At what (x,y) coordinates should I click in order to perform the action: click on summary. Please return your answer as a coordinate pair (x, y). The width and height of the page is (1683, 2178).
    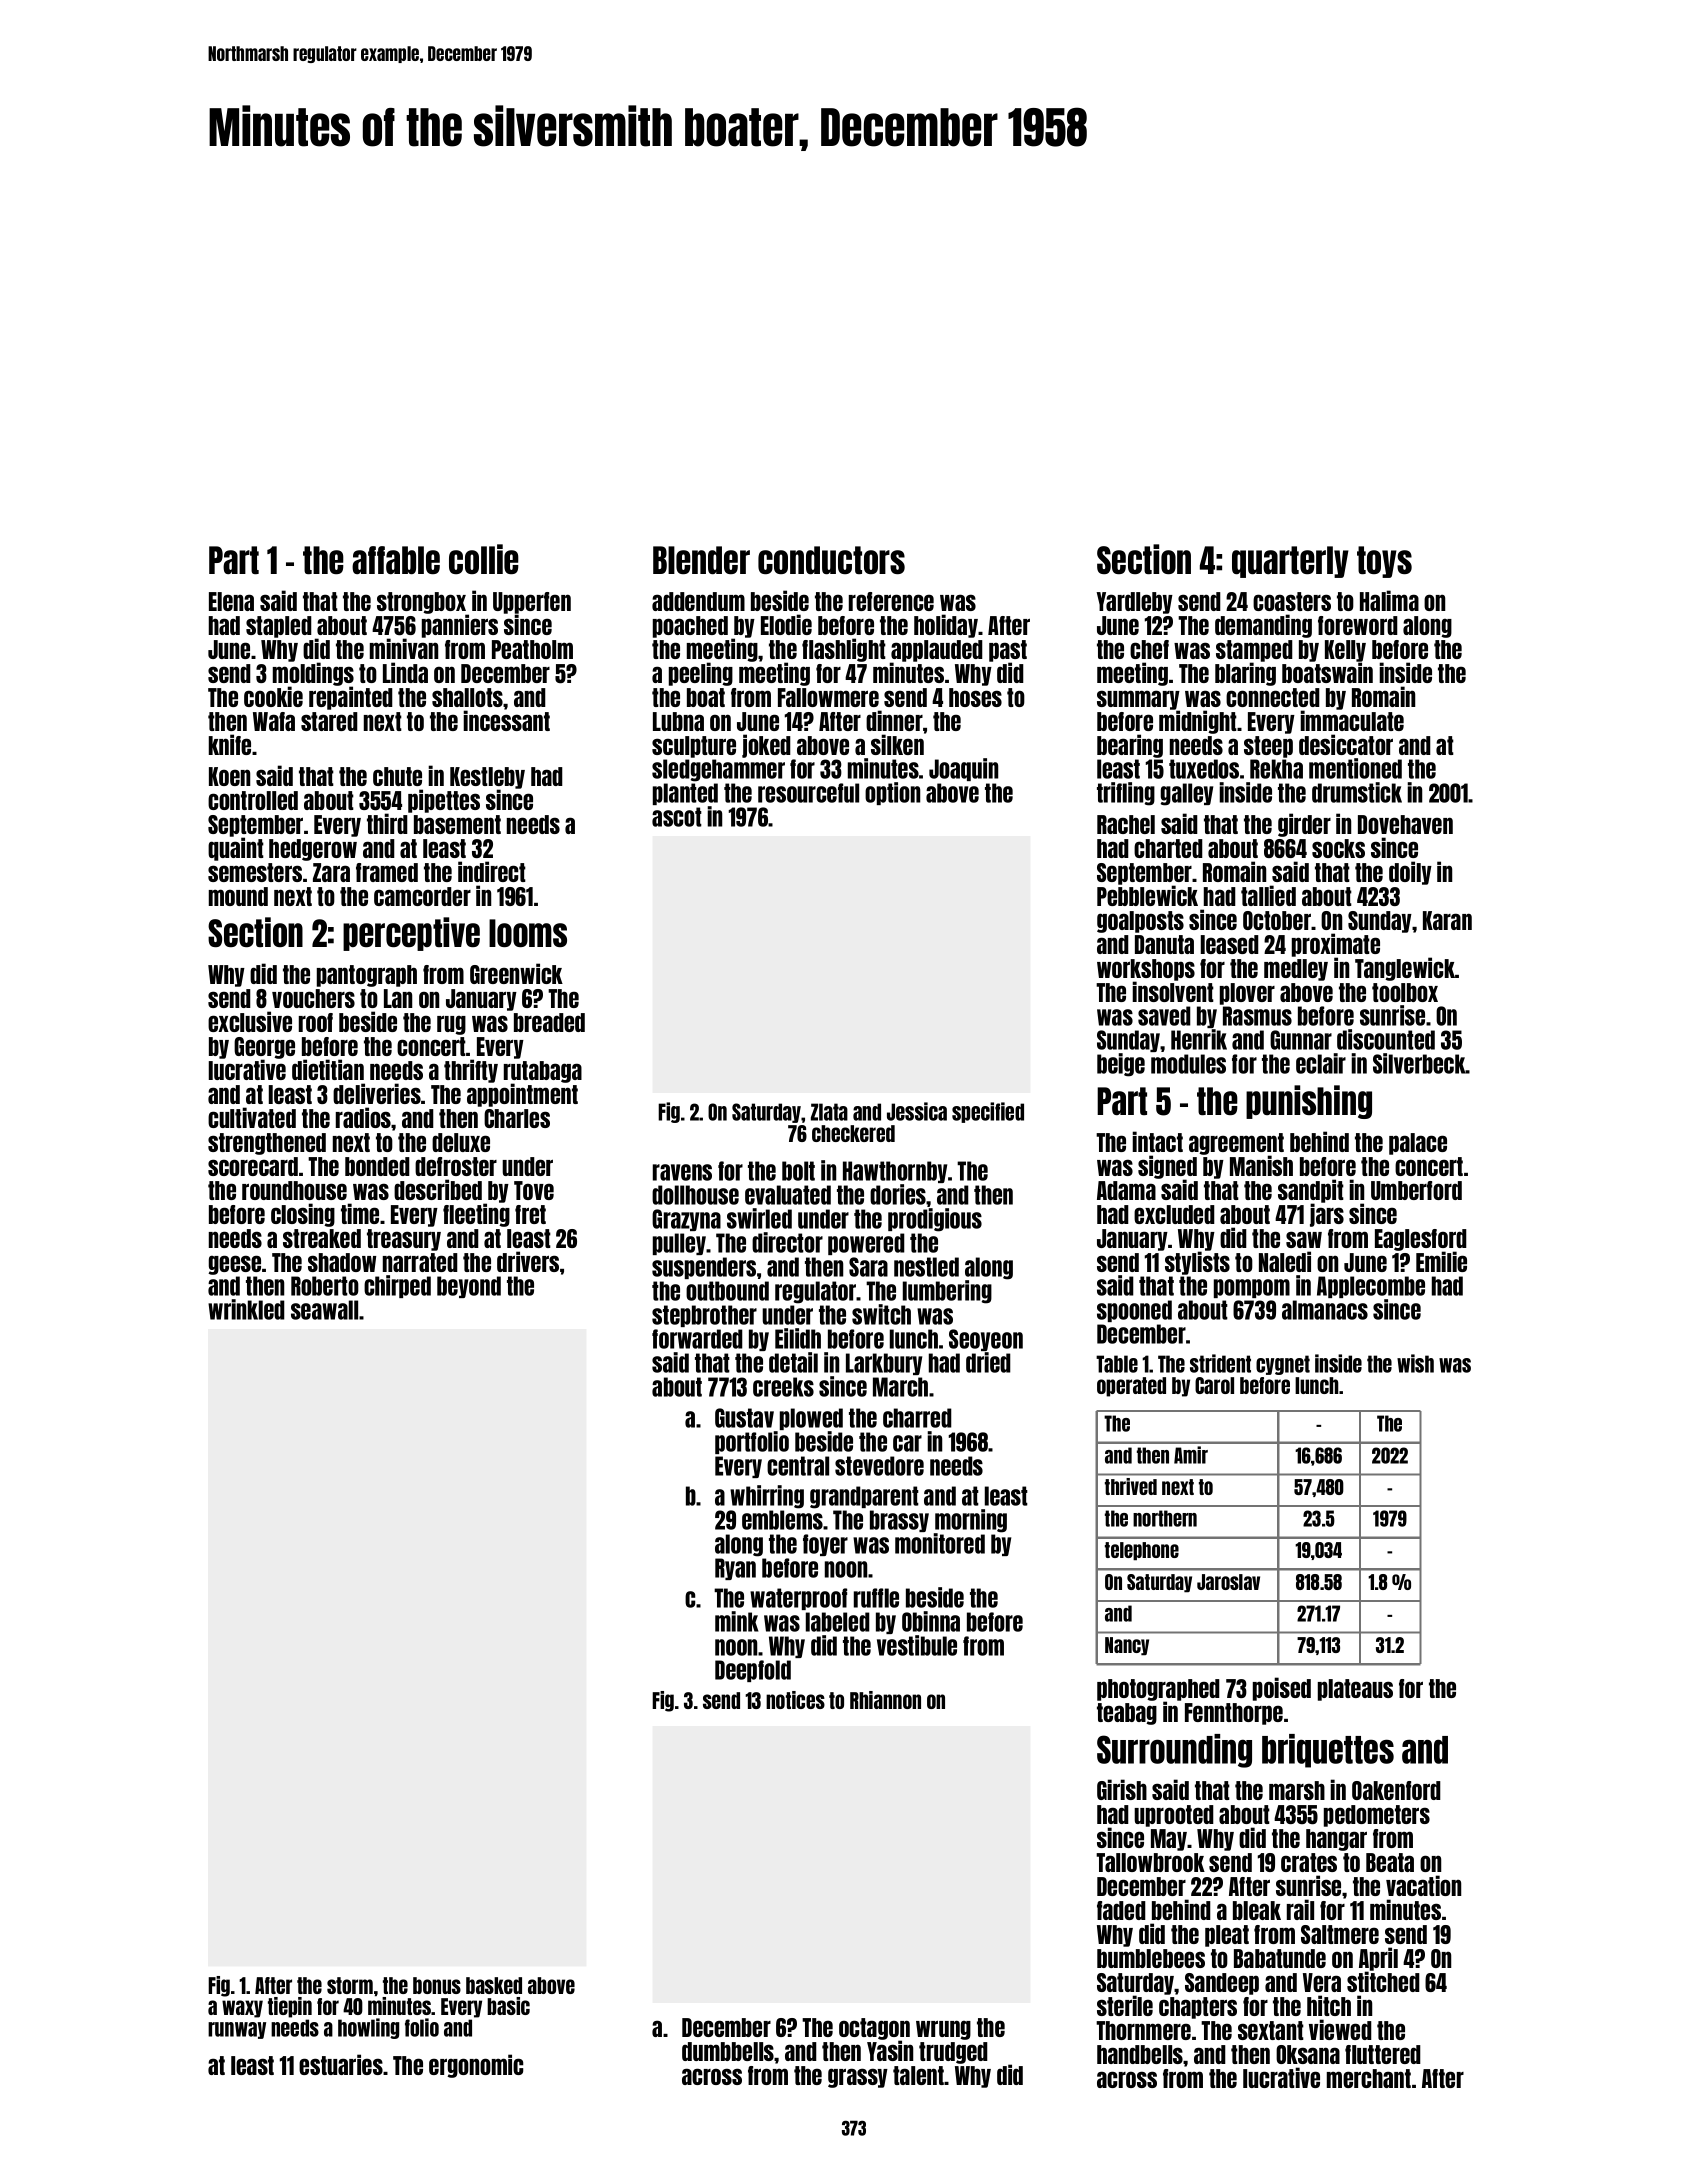
    Looking at the image, I should click on (1138, 700).
